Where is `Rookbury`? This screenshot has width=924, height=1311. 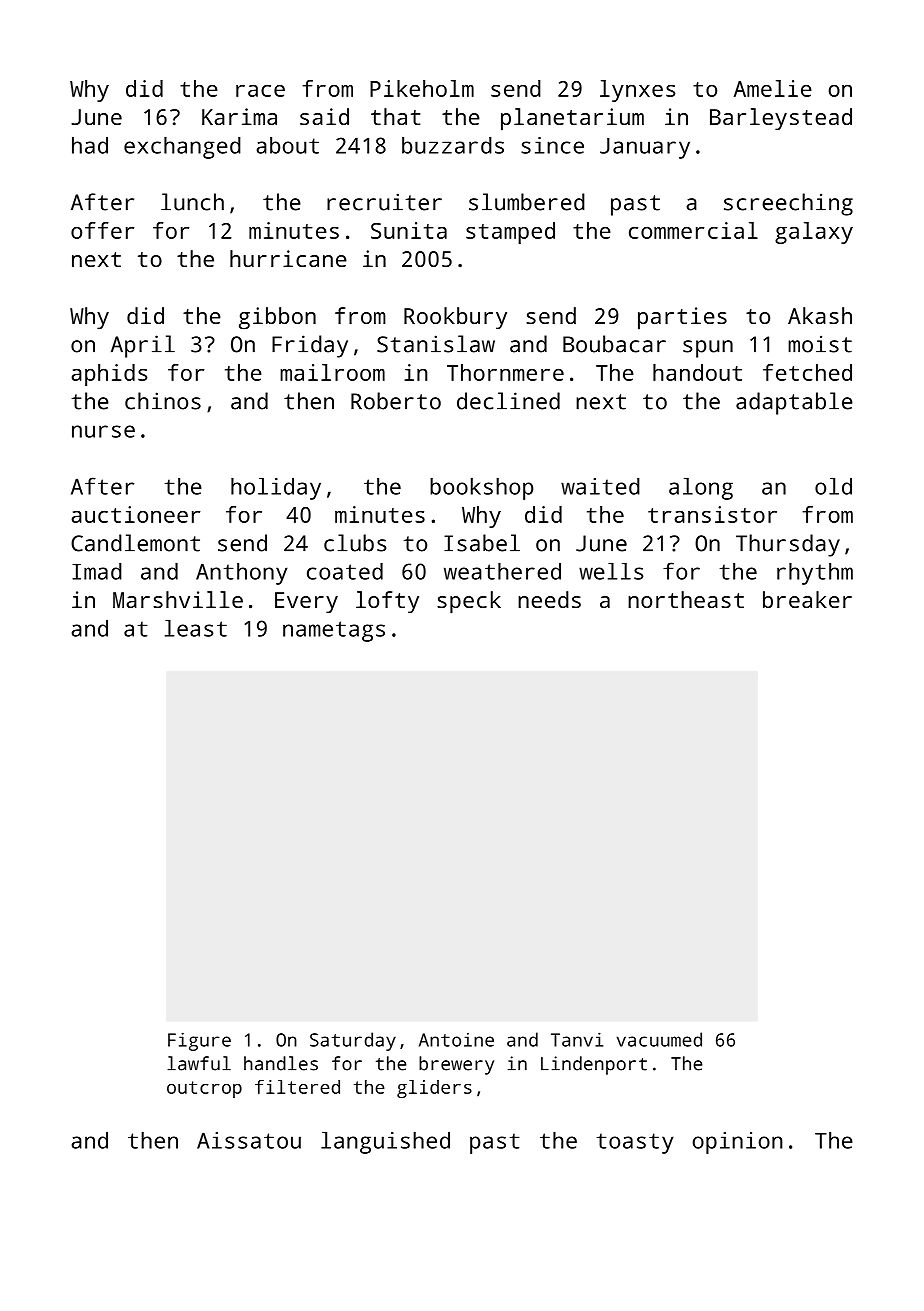 Rookbury is located at coordinates (455, 318).
